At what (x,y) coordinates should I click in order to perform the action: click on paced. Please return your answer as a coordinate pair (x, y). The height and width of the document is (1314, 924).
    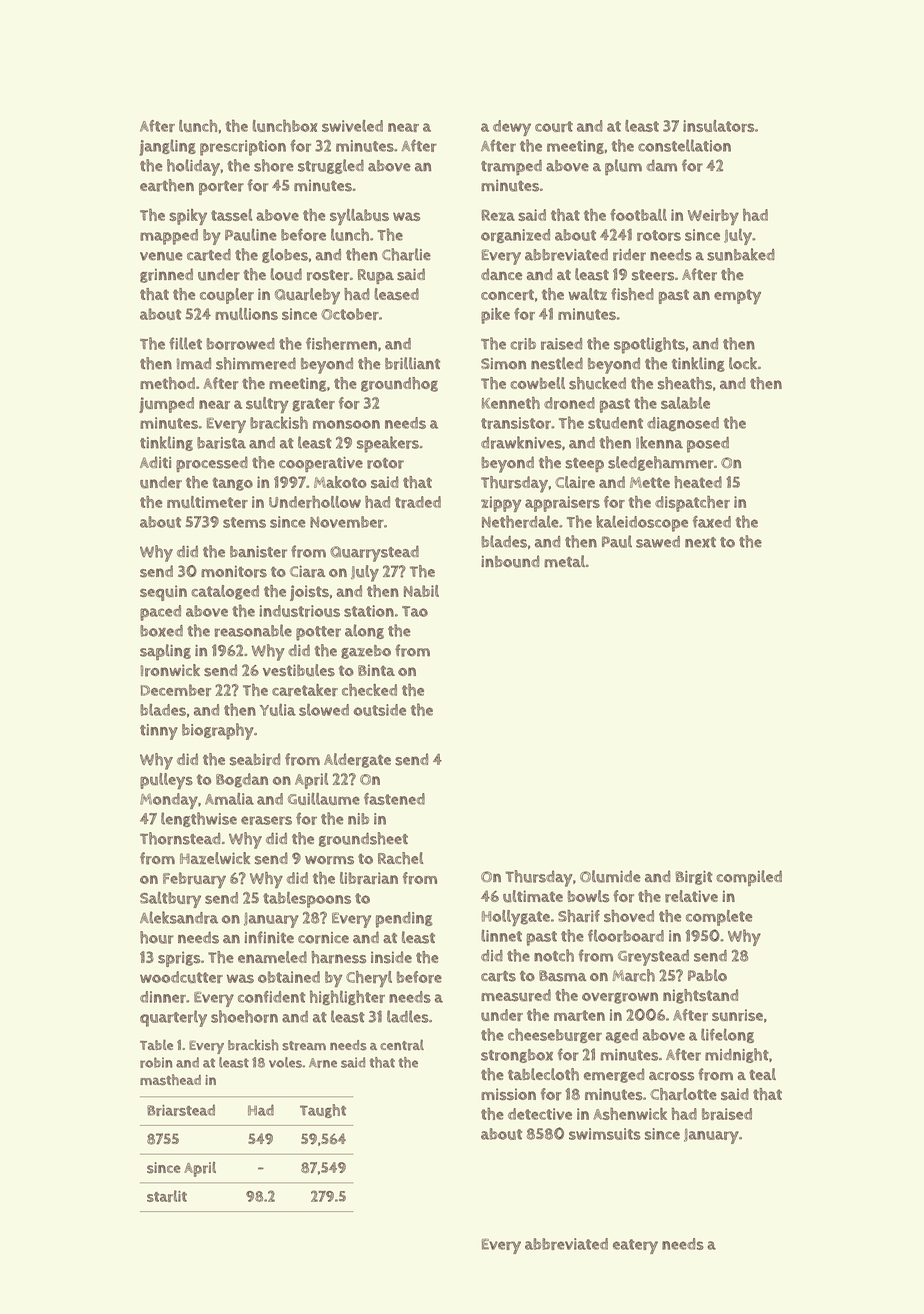
    Looking at the image, I should click on (160, 613).
